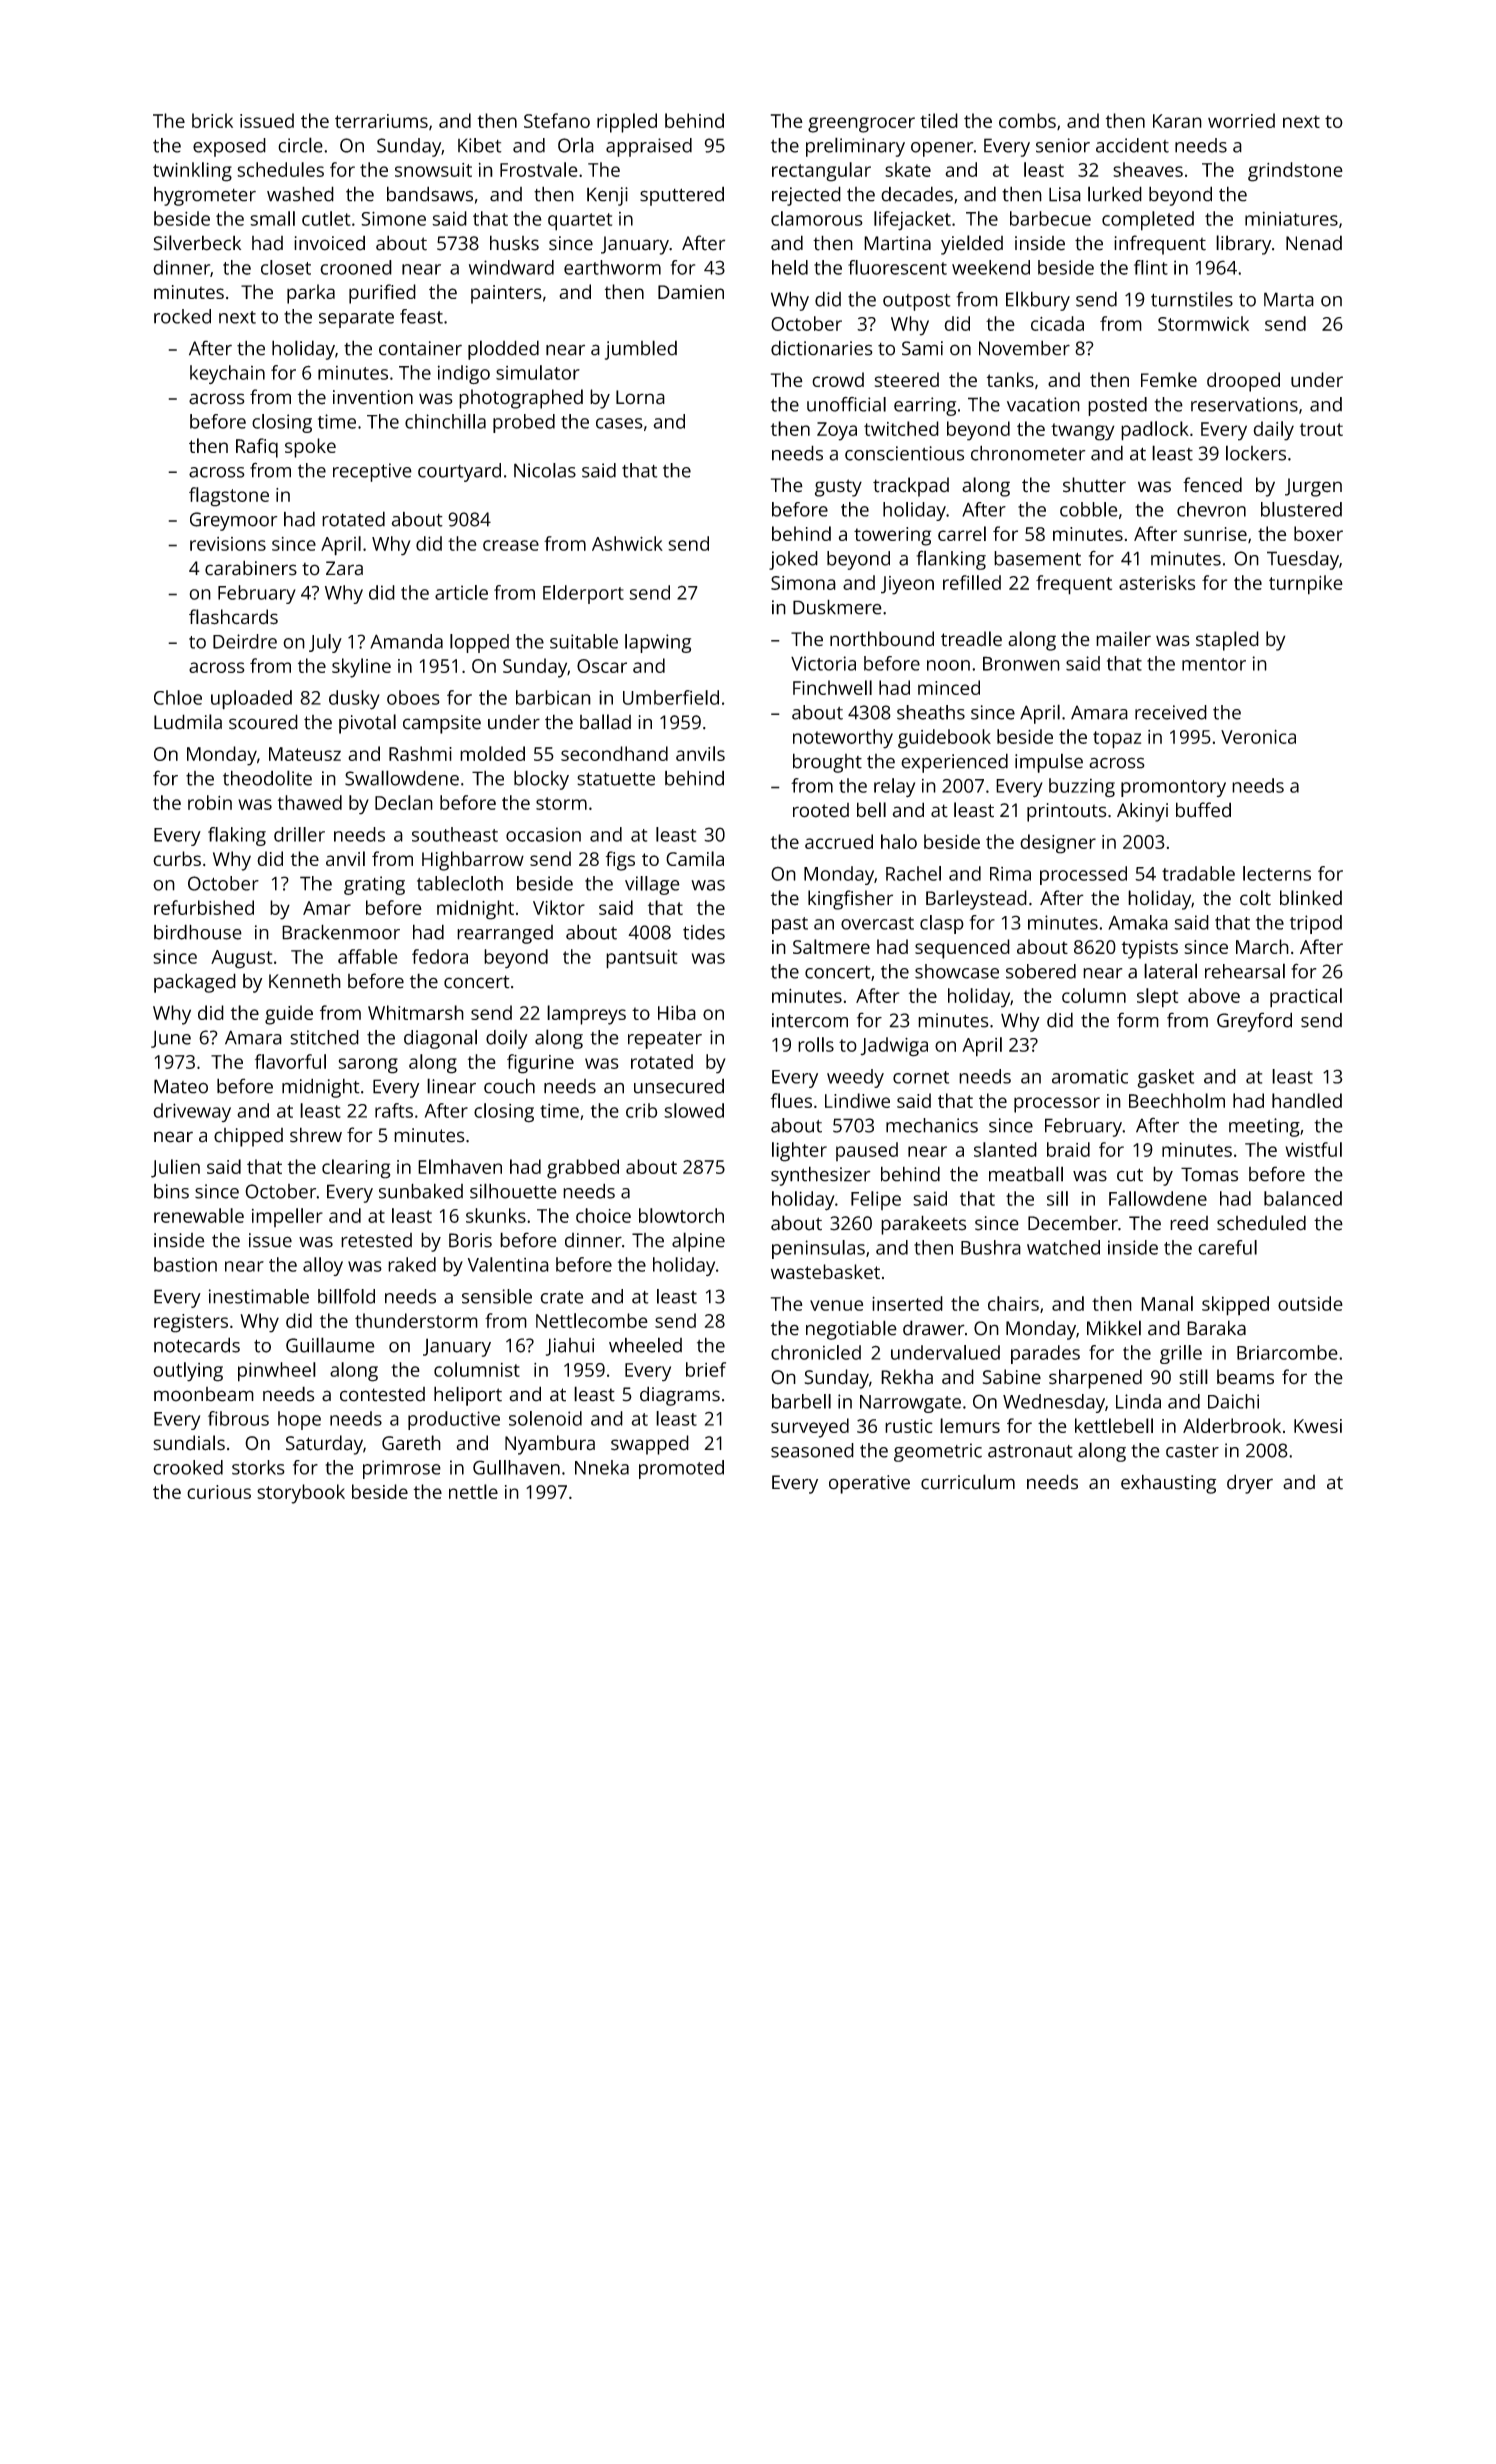 This page has height=2464, width=1496. Describe the element at coordinates (1138, 1020) in the page. I see `form` at that location.
